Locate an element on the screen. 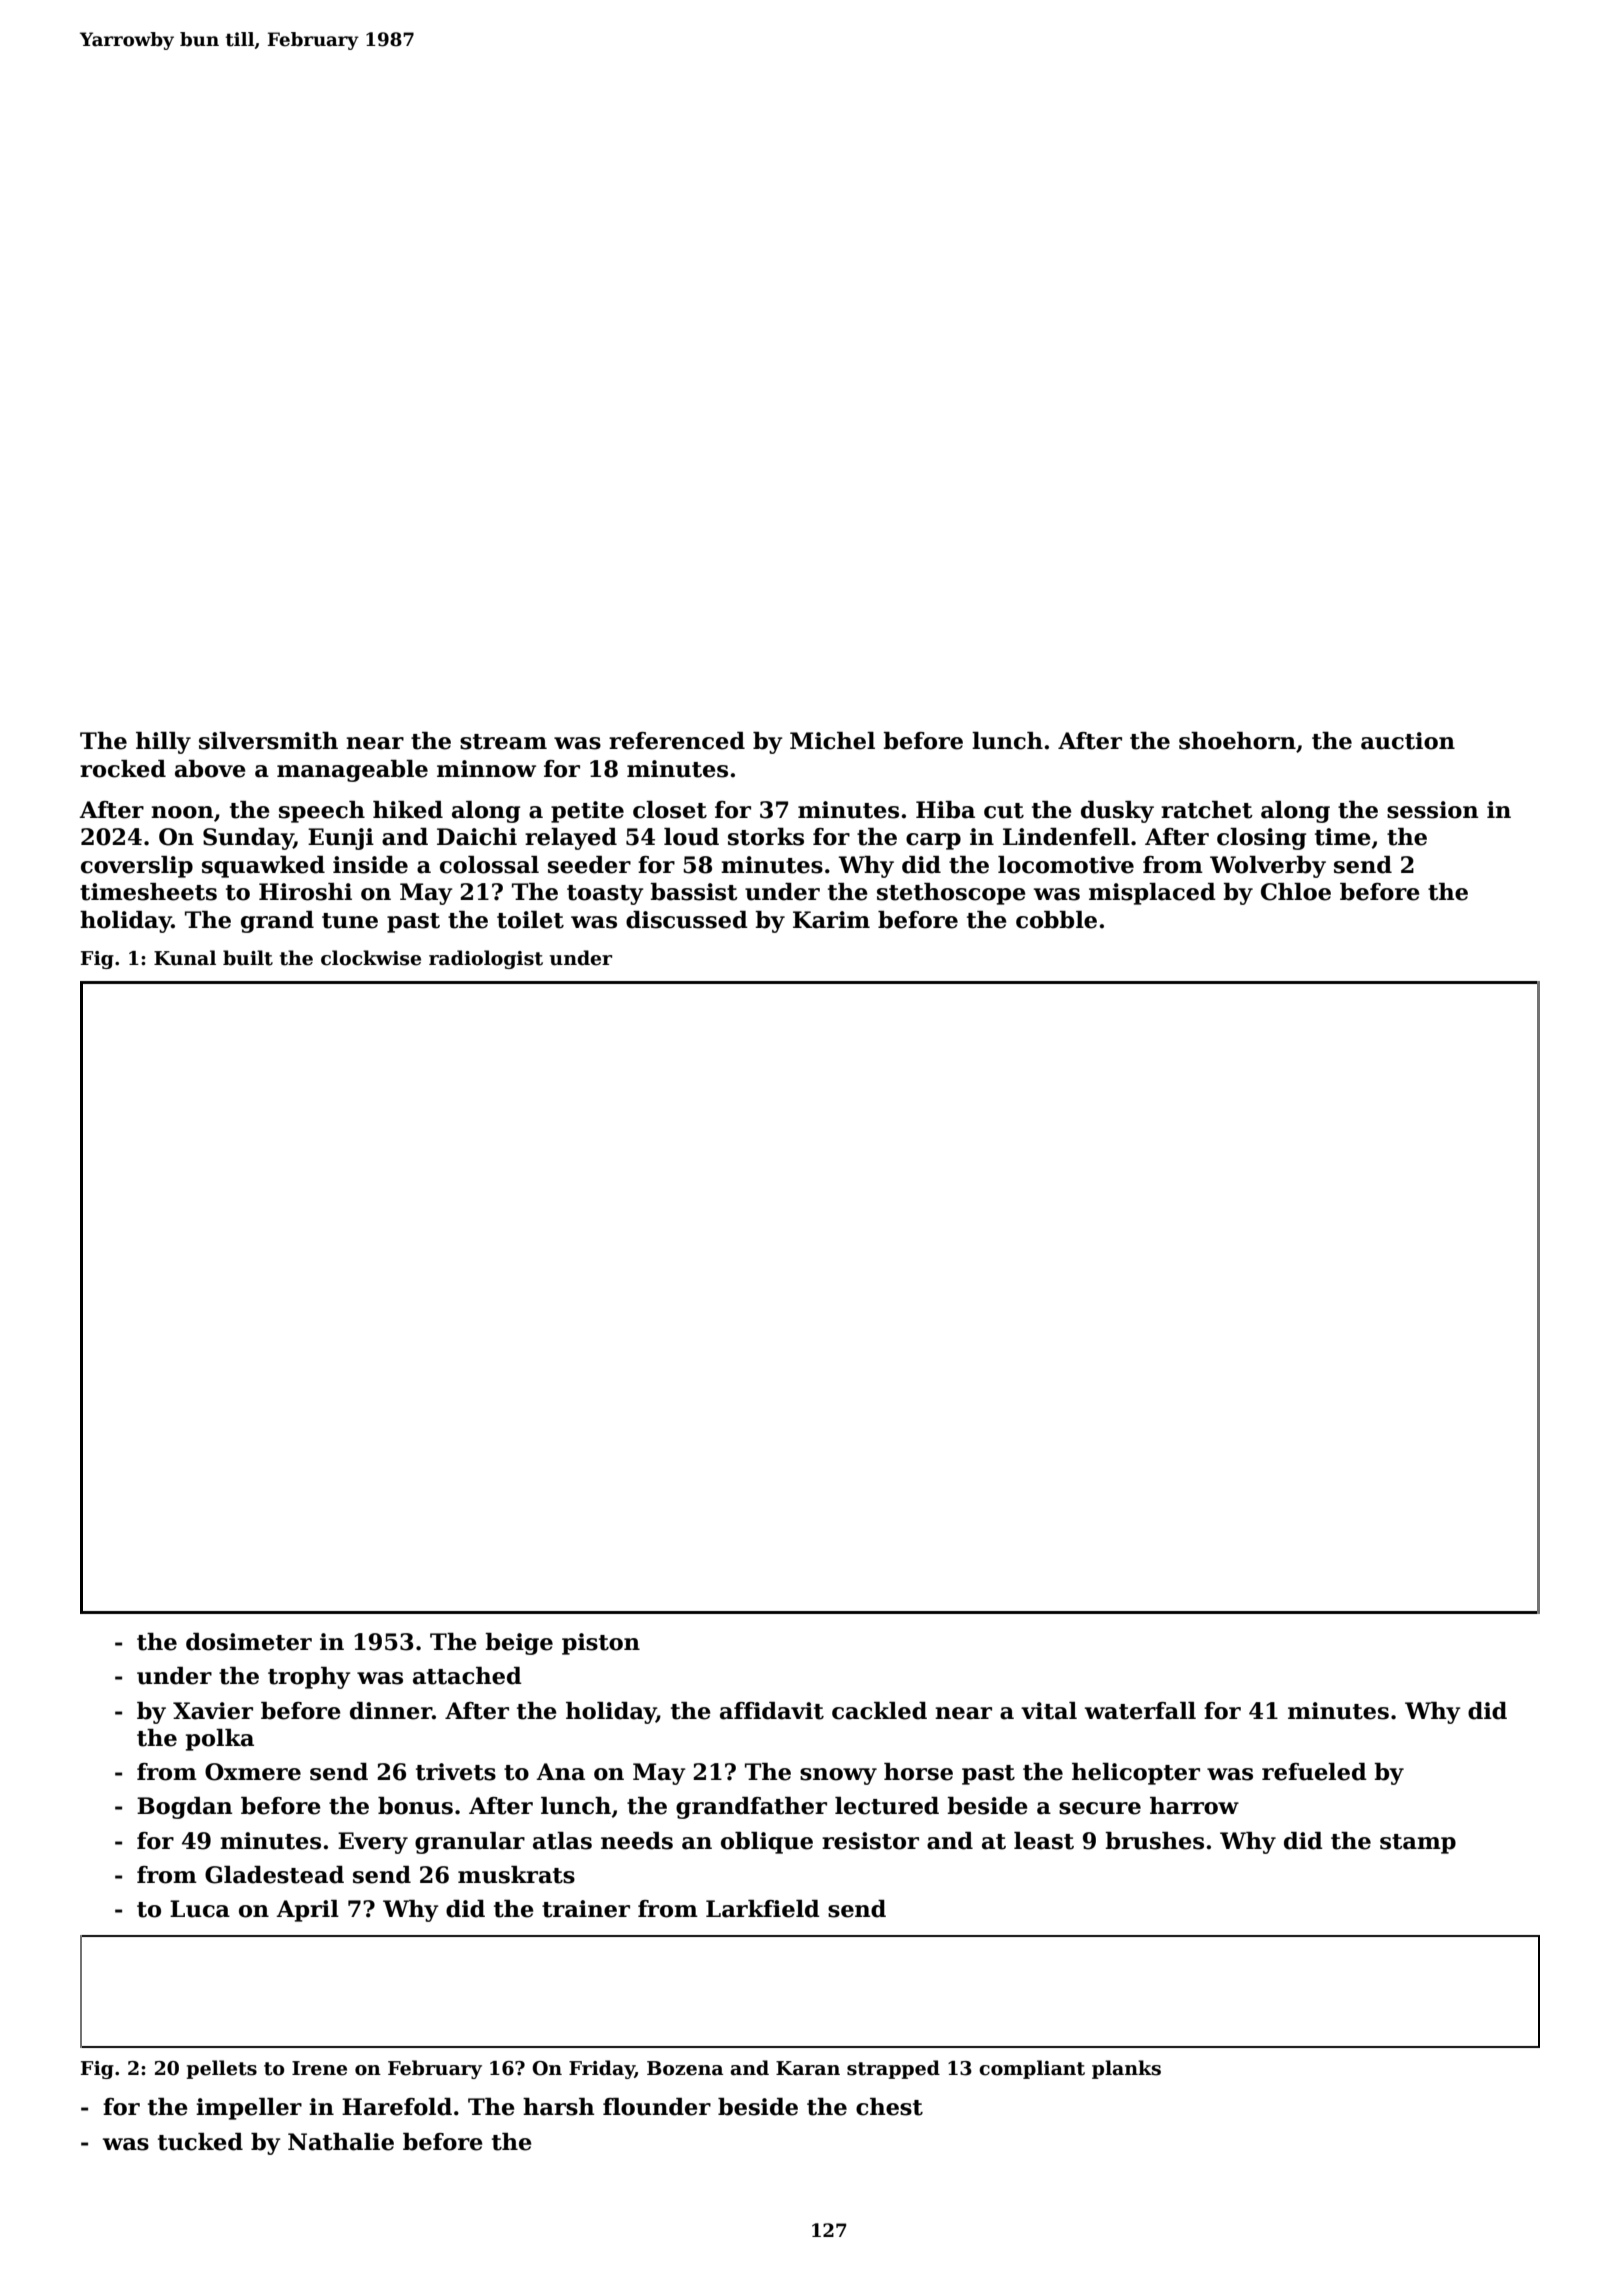  loud is located at coordinates (691, 837).
